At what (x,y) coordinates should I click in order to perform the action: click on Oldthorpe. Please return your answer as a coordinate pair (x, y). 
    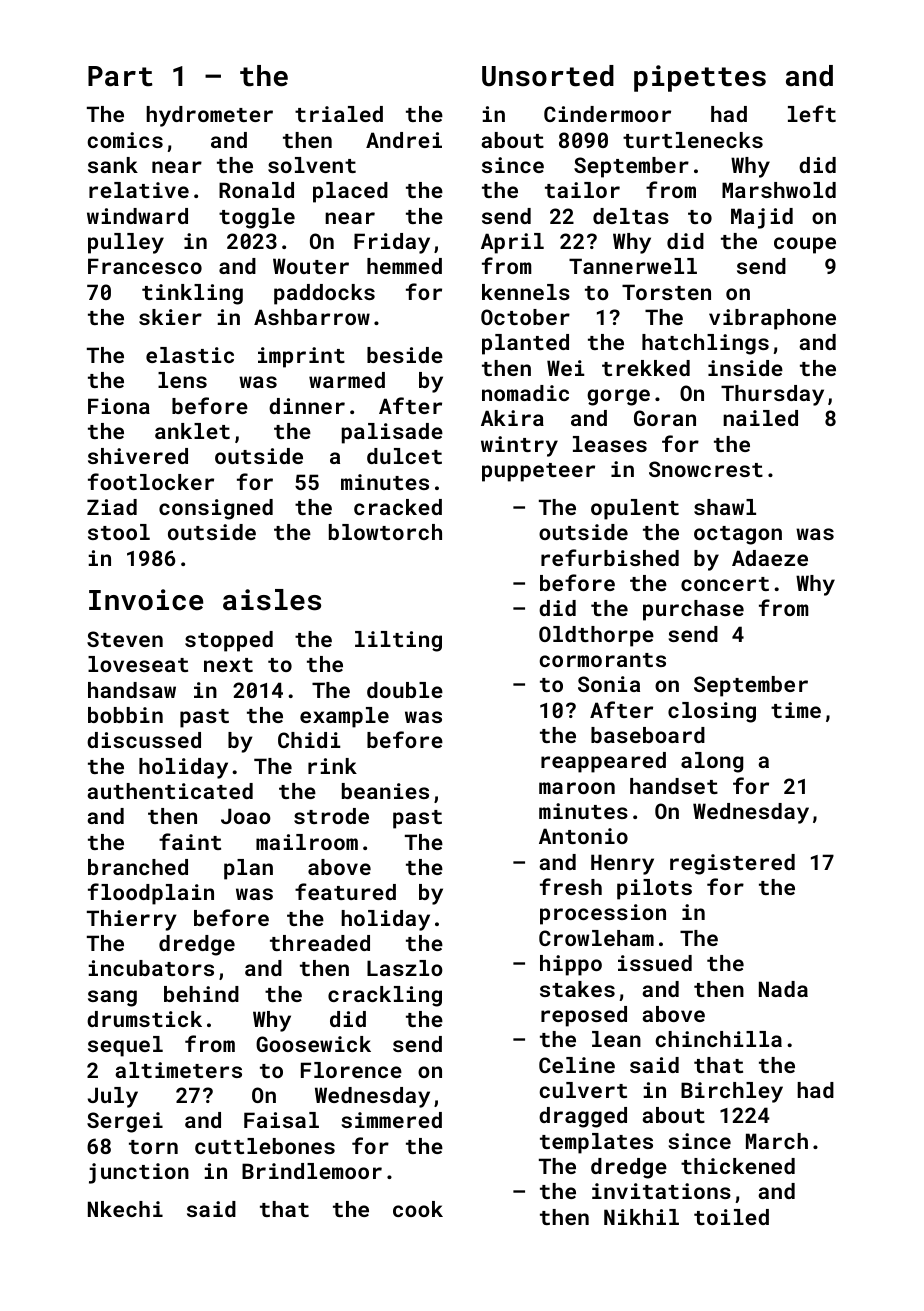
    Looking at the image, I should click on (596, 636).
